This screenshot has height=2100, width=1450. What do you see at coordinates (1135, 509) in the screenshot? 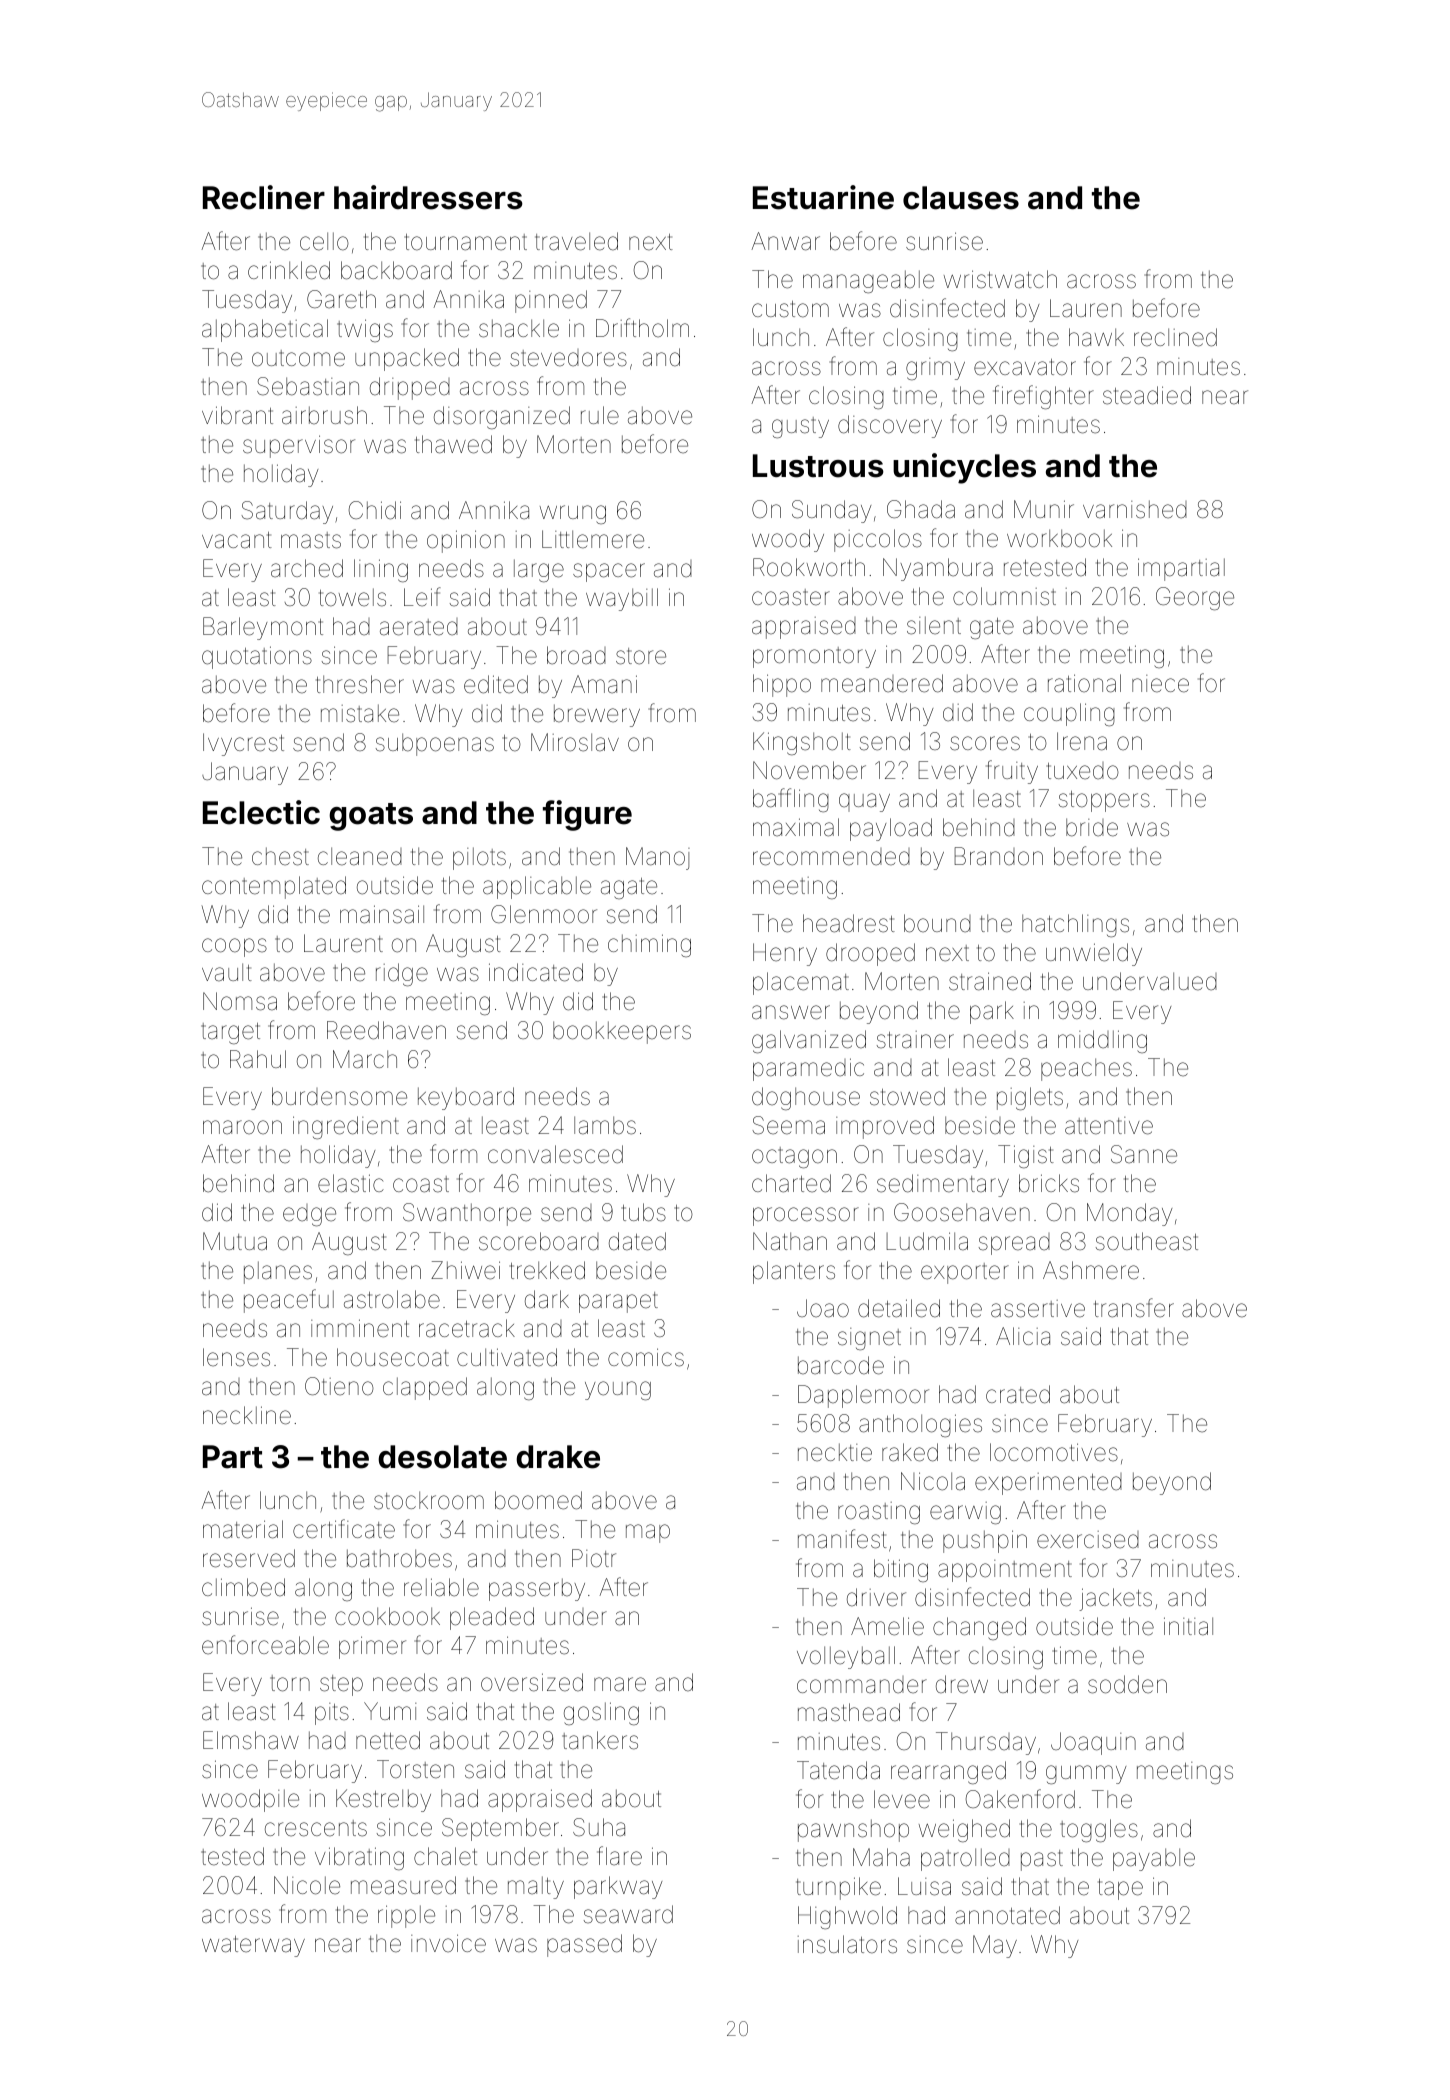
I see `varnished` at bounding box center [1135, 509].
